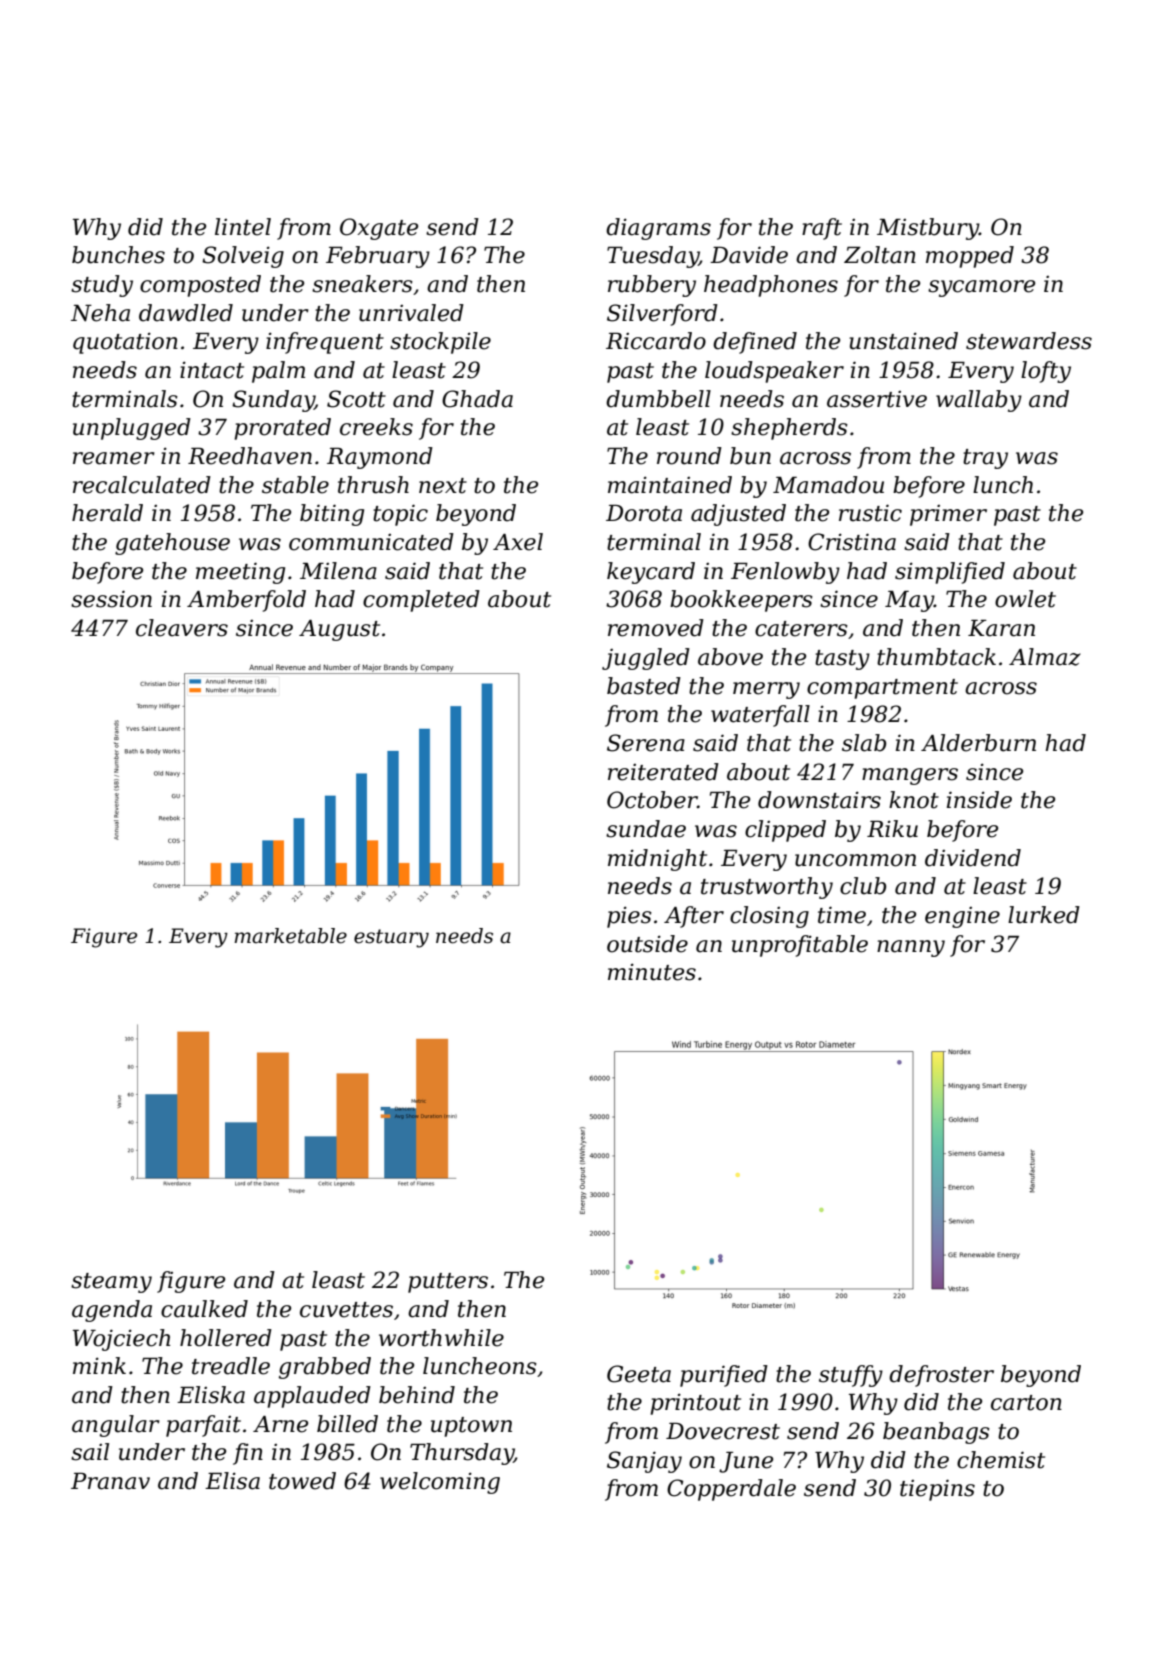 The width and height of the page is (1165, 1654). Describe the element at coordinates (204, 1309) in the page. I see `caulked` at that location.
